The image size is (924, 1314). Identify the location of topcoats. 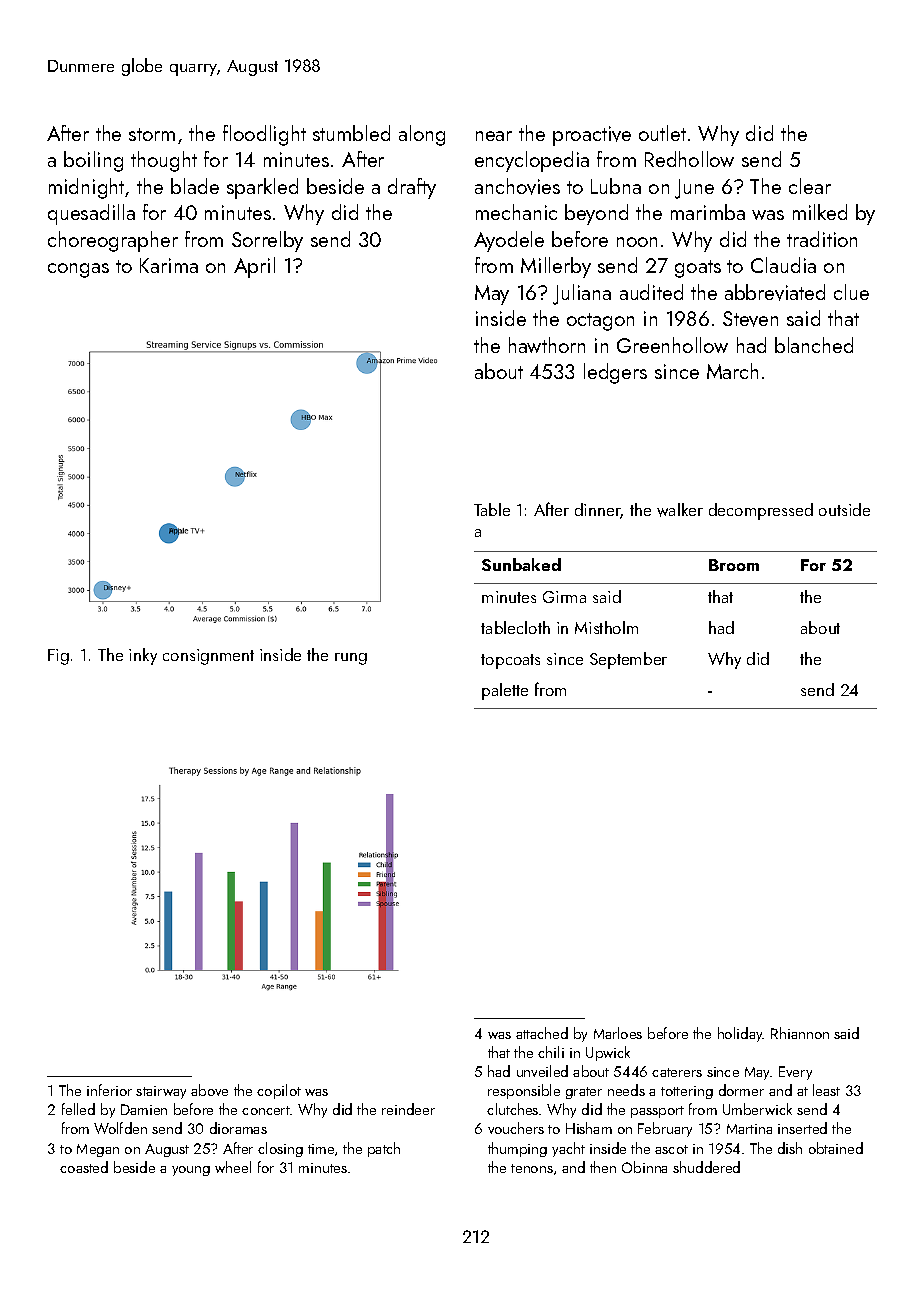
(510, 661).
